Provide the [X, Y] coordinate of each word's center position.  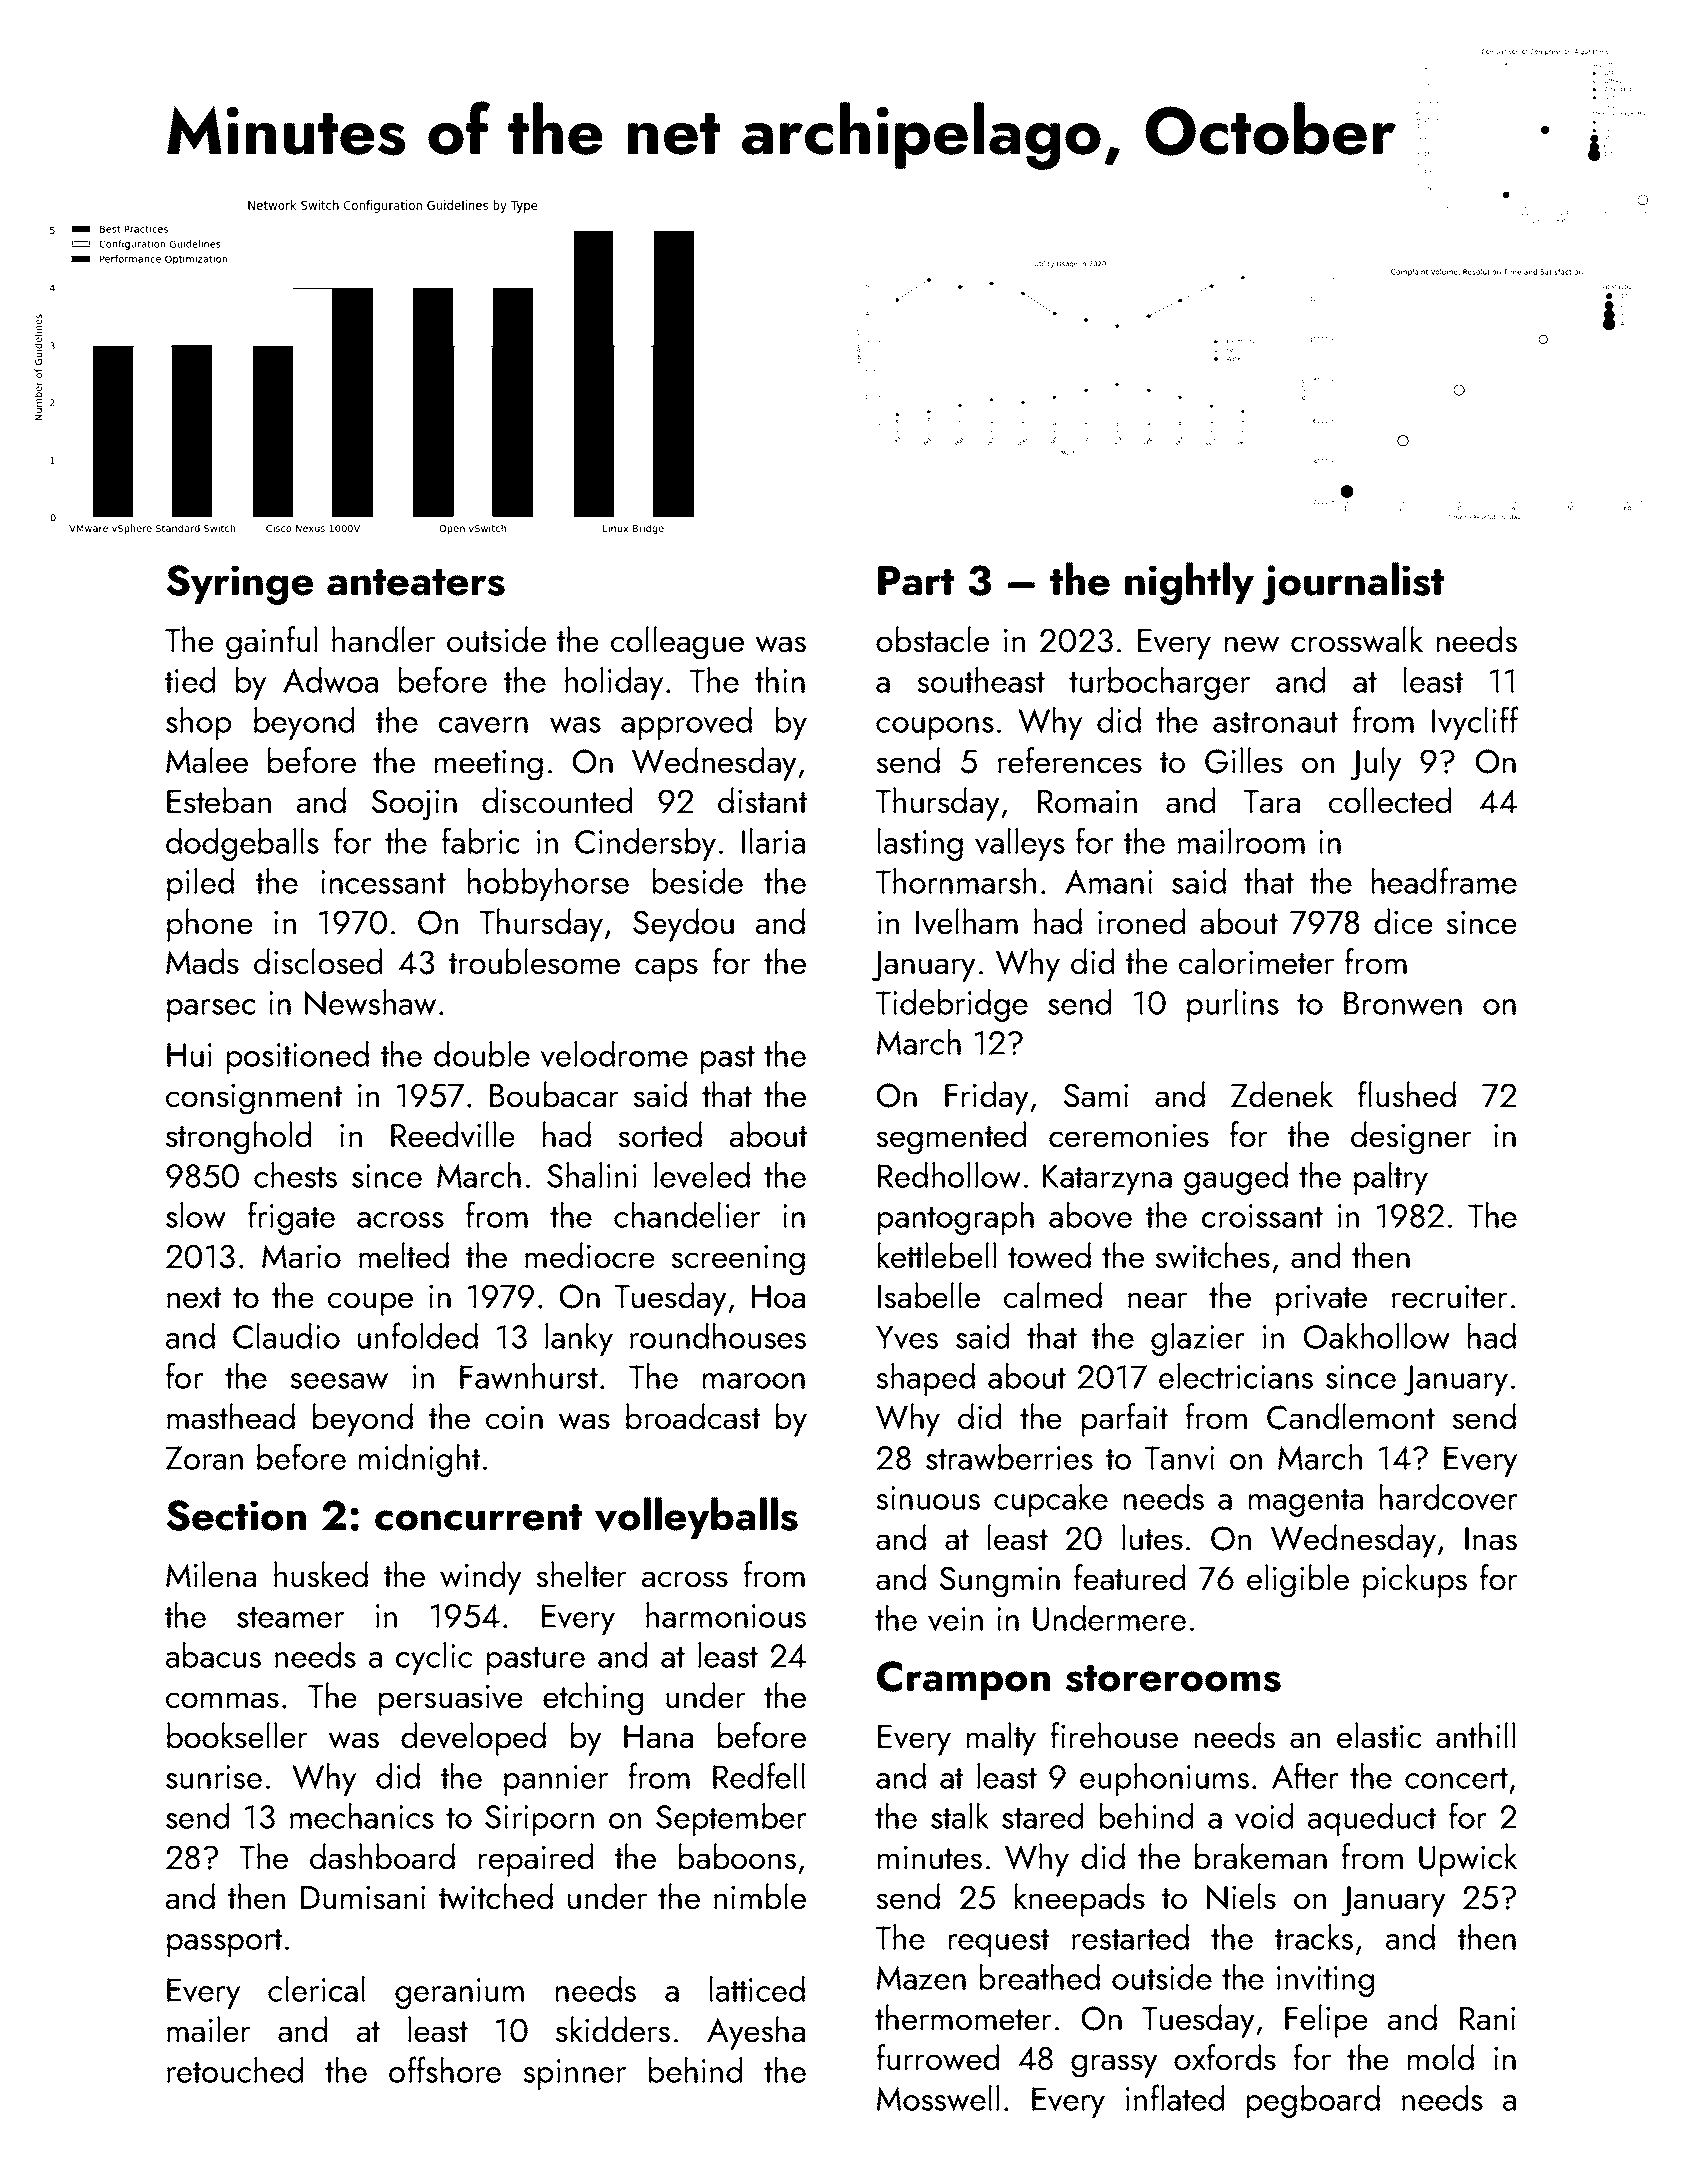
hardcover [1449, 1497]
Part [916, 581]
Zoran [204, 1458]
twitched [496, 1896]
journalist [1353, 583]
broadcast [693, 1416]
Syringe [239, 585]
